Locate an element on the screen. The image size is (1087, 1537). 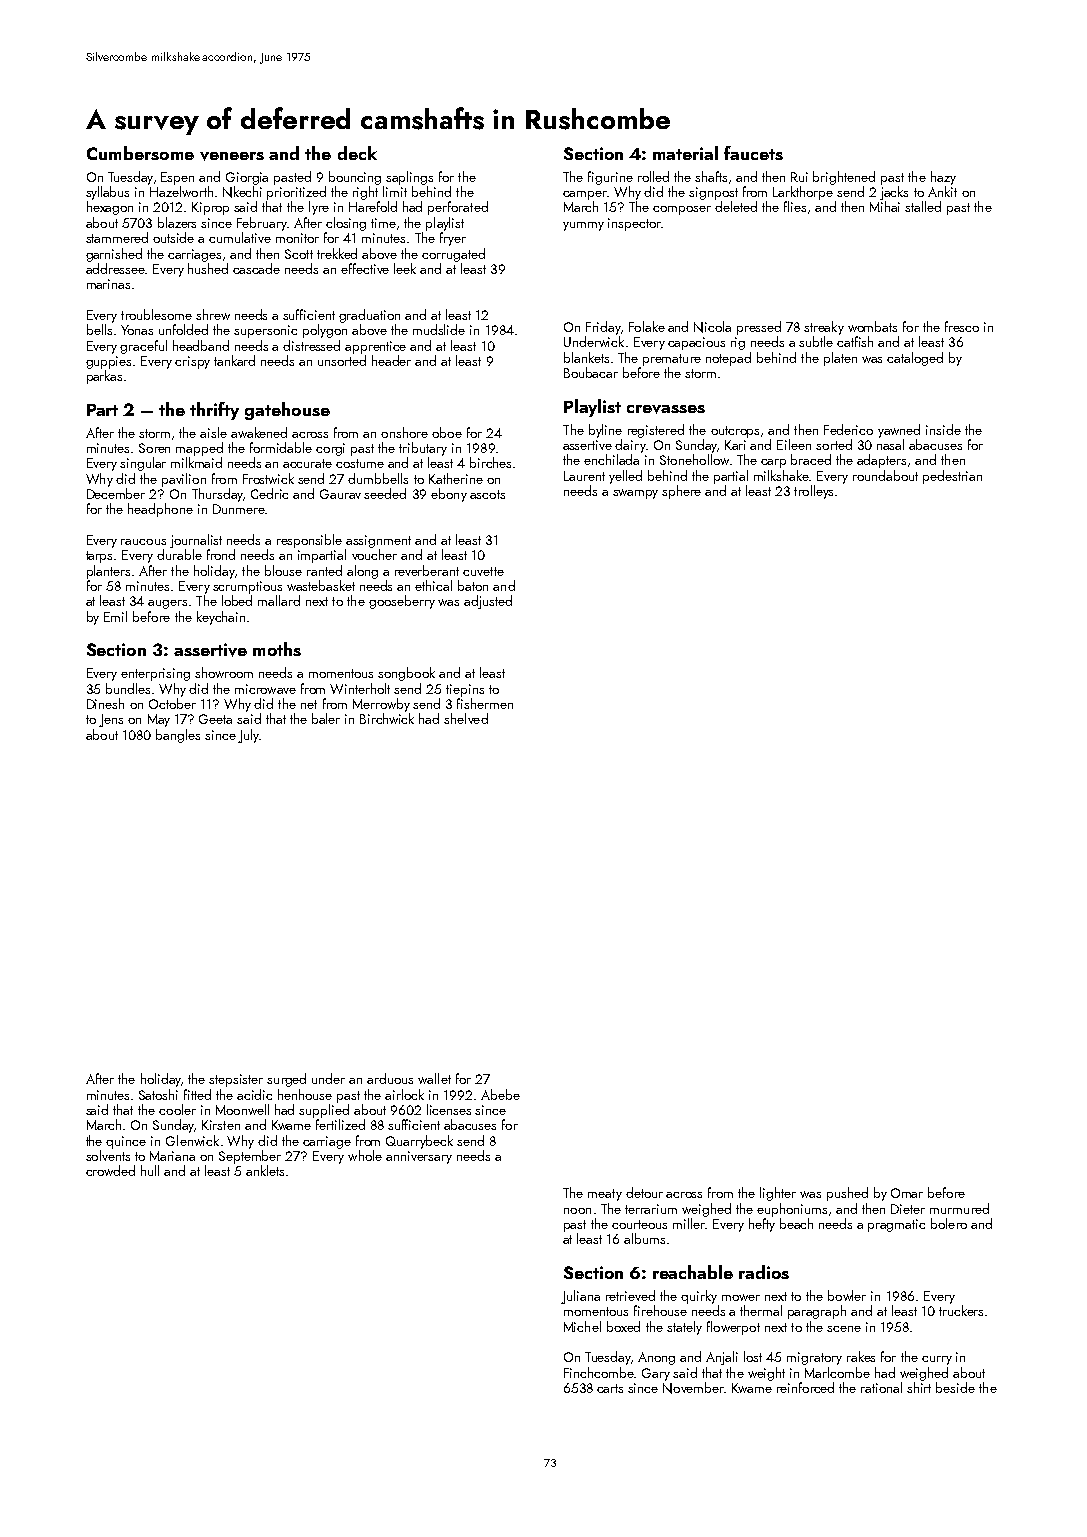
fishermen is located at coordinates (485, 703).
